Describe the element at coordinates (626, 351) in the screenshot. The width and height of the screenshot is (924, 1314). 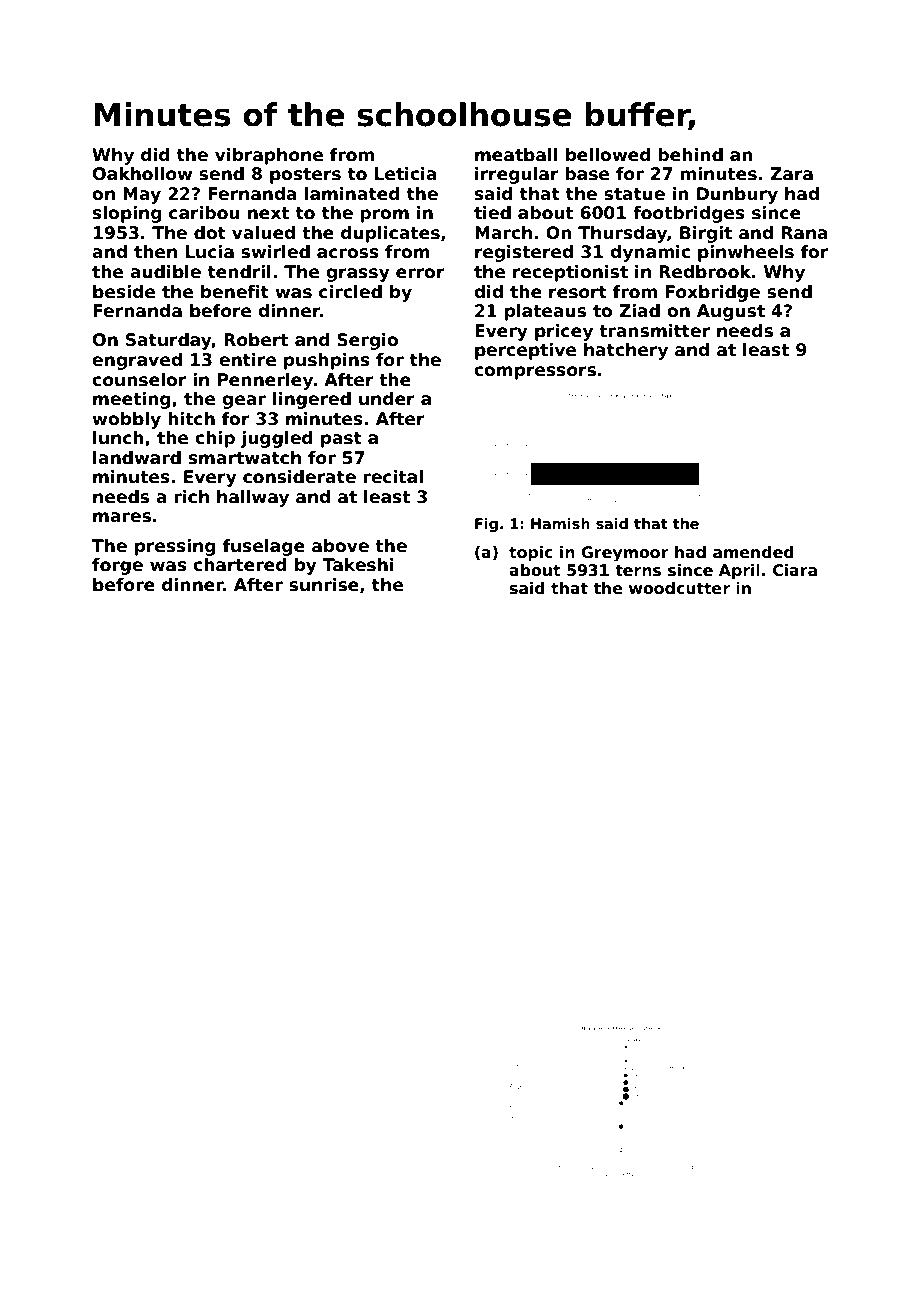
I see `hatchery` at that location.
